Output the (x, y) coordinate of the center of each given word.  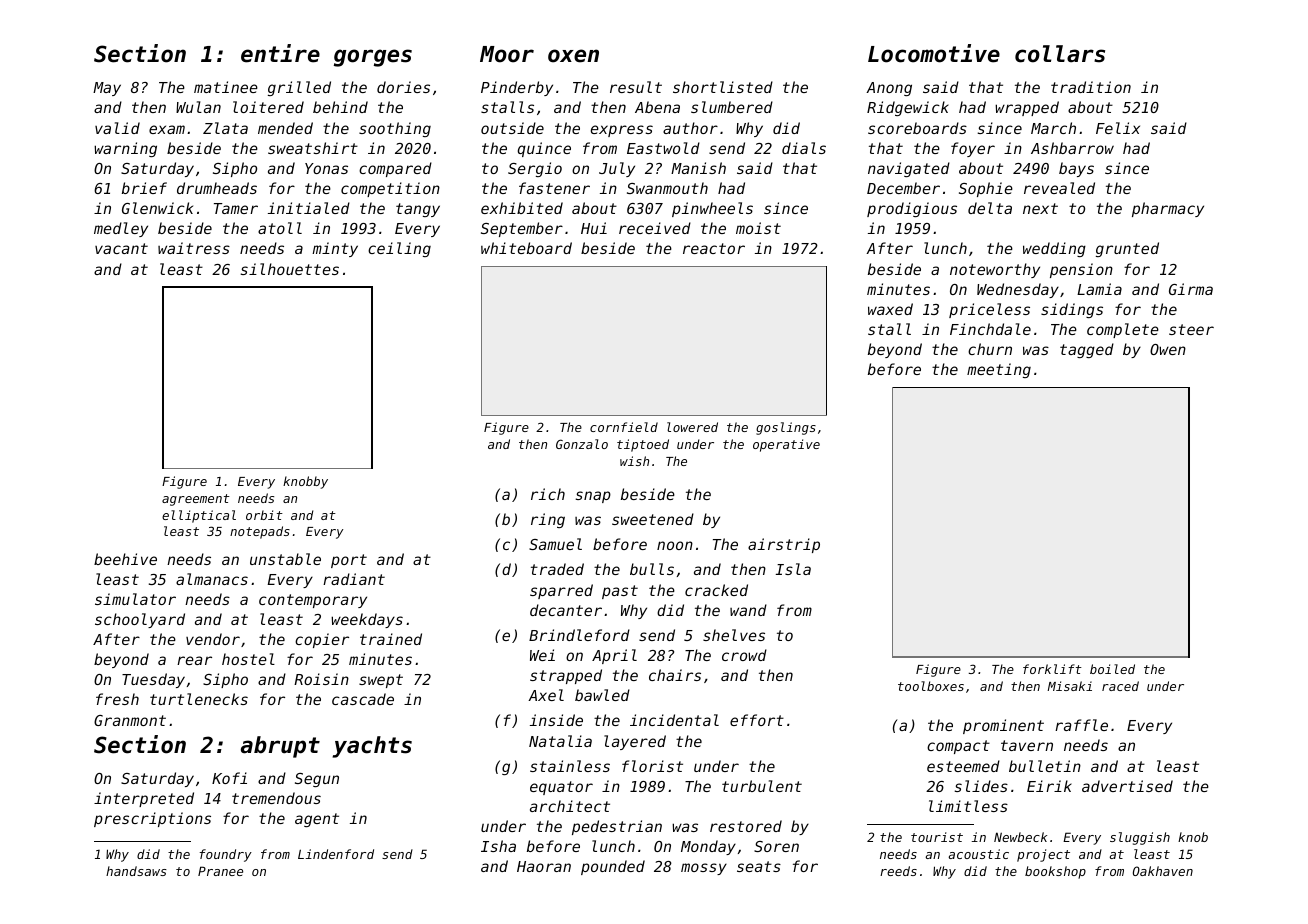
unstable (285, 559)
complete (1123, 330)
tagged (1087, 350)
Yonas (326, 168)
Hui (594, 228)
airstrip (784, 545)
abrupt (280, 747)
